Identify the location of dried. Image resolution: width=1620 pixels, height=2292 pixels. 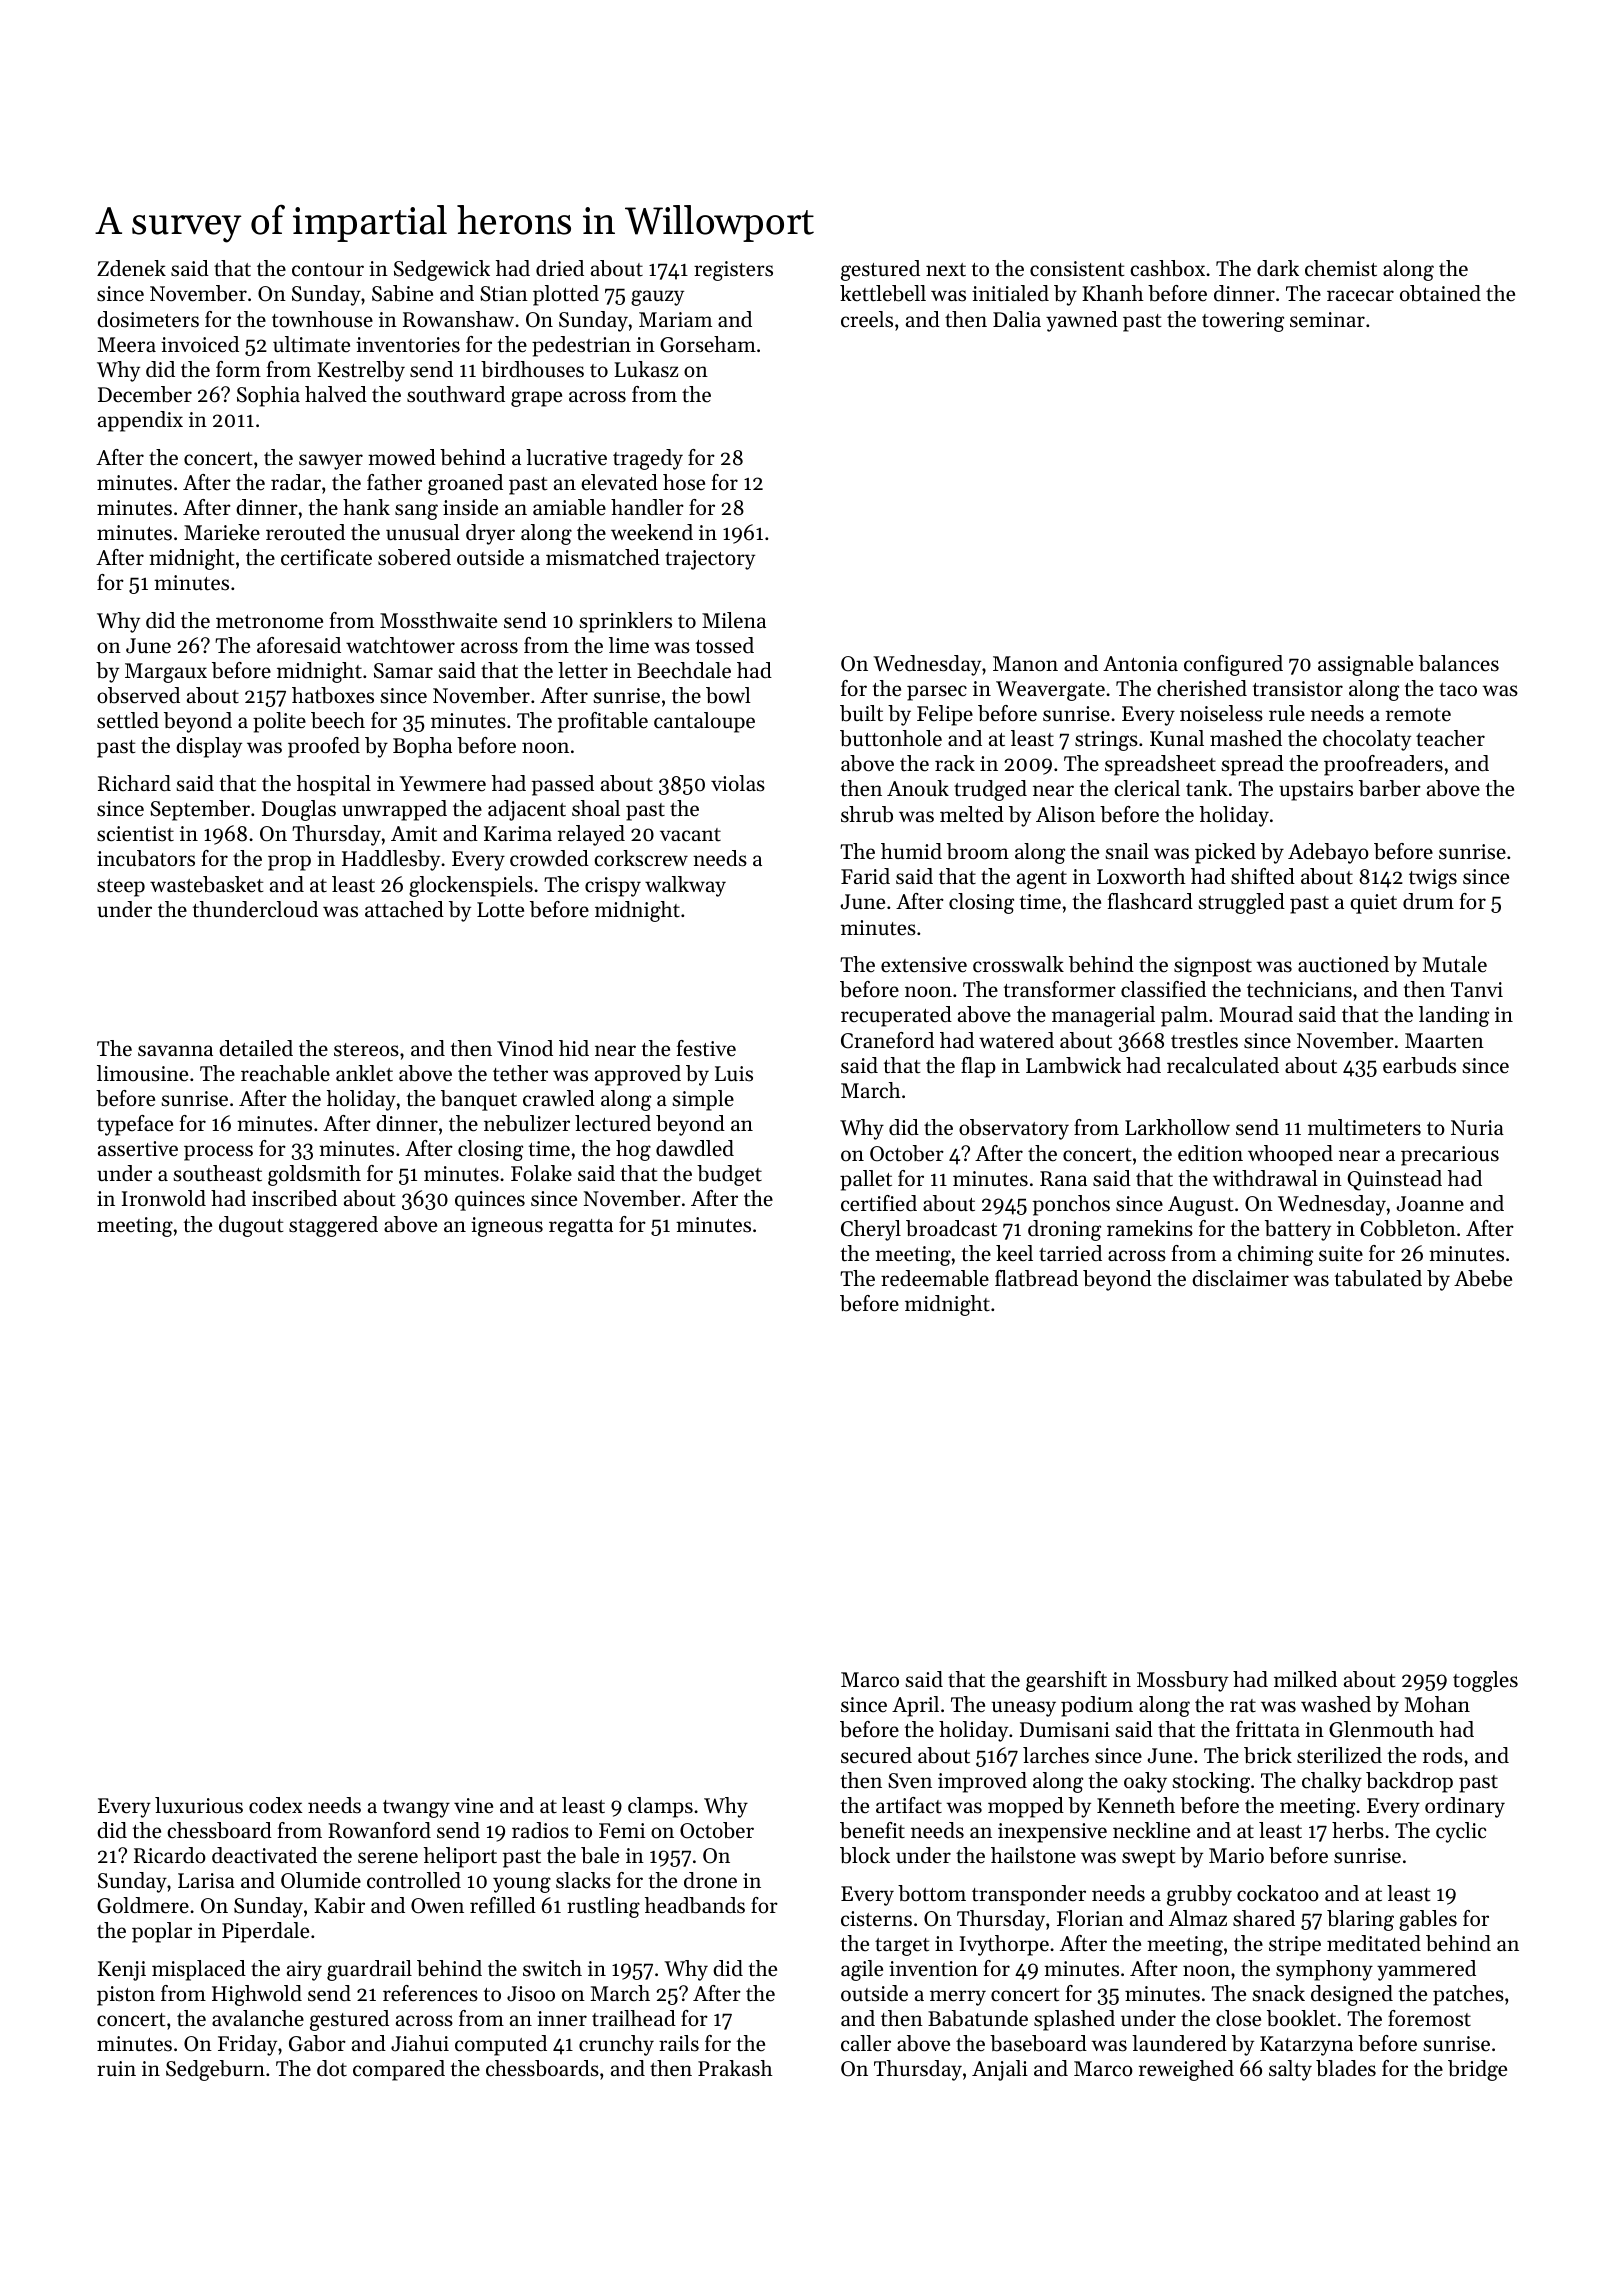
(560, 268).
